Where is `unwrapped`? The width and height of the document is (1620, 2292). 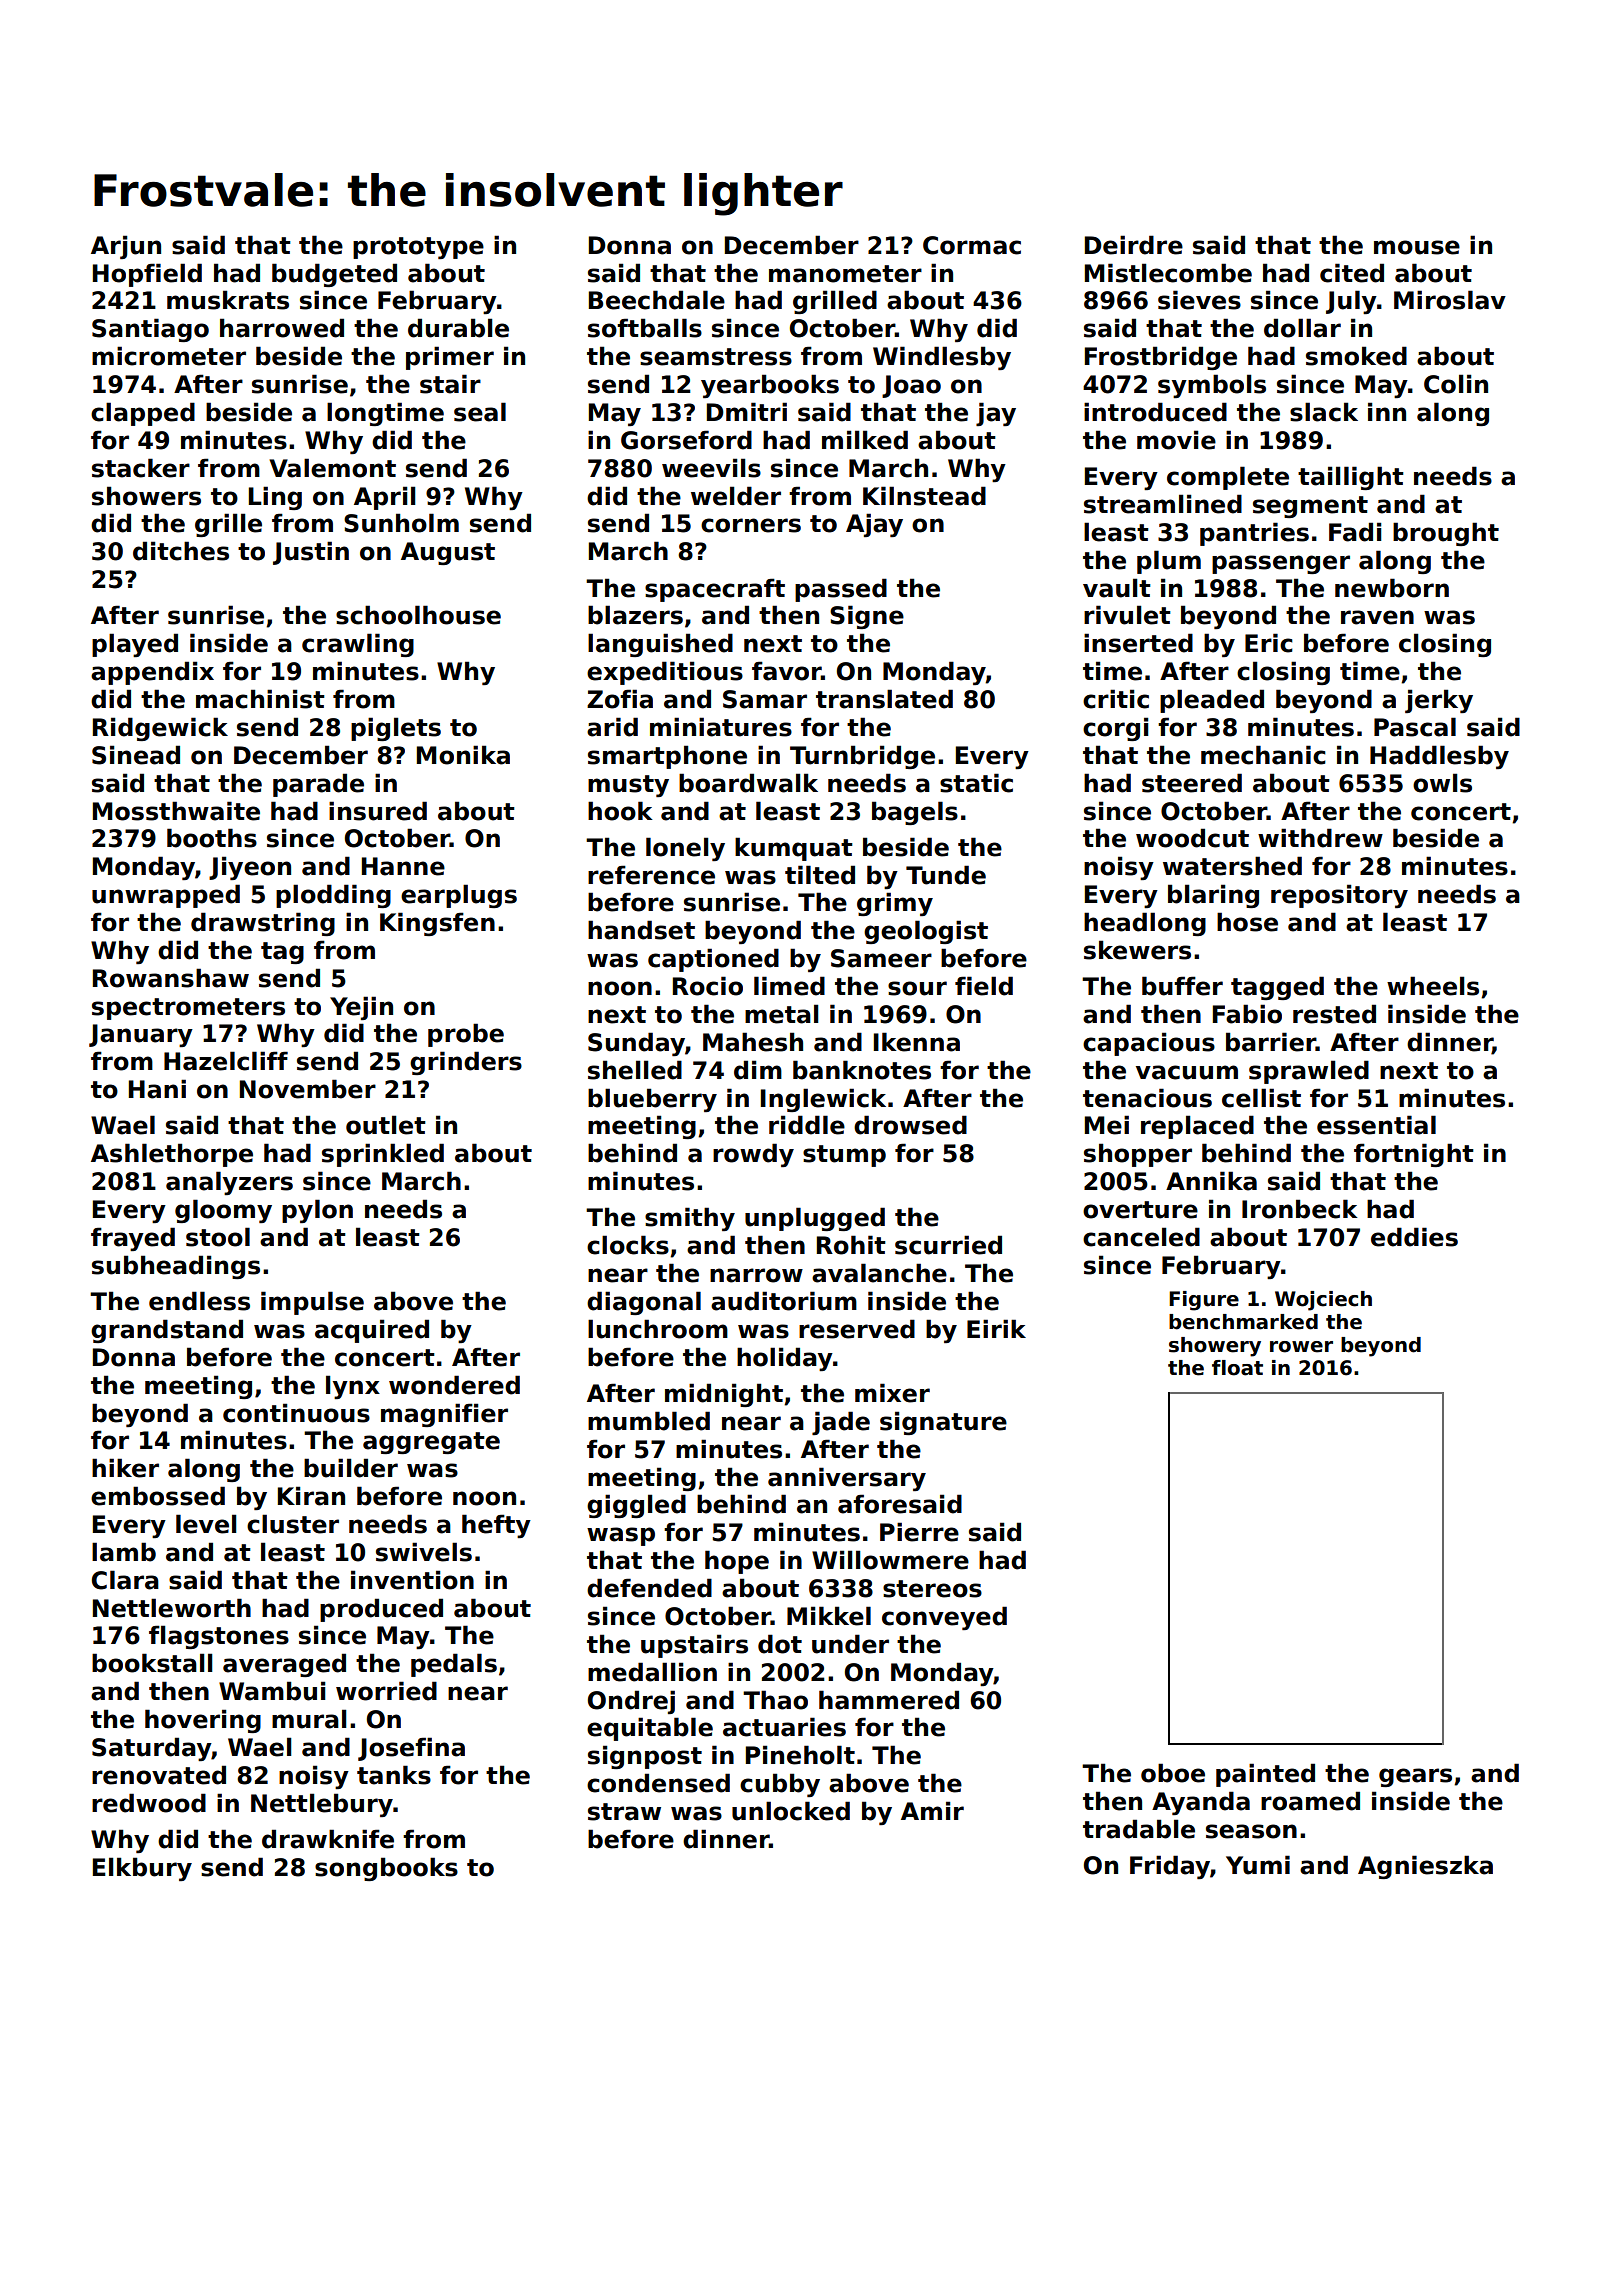
unwrapped is located at coordinates (166, 896).
